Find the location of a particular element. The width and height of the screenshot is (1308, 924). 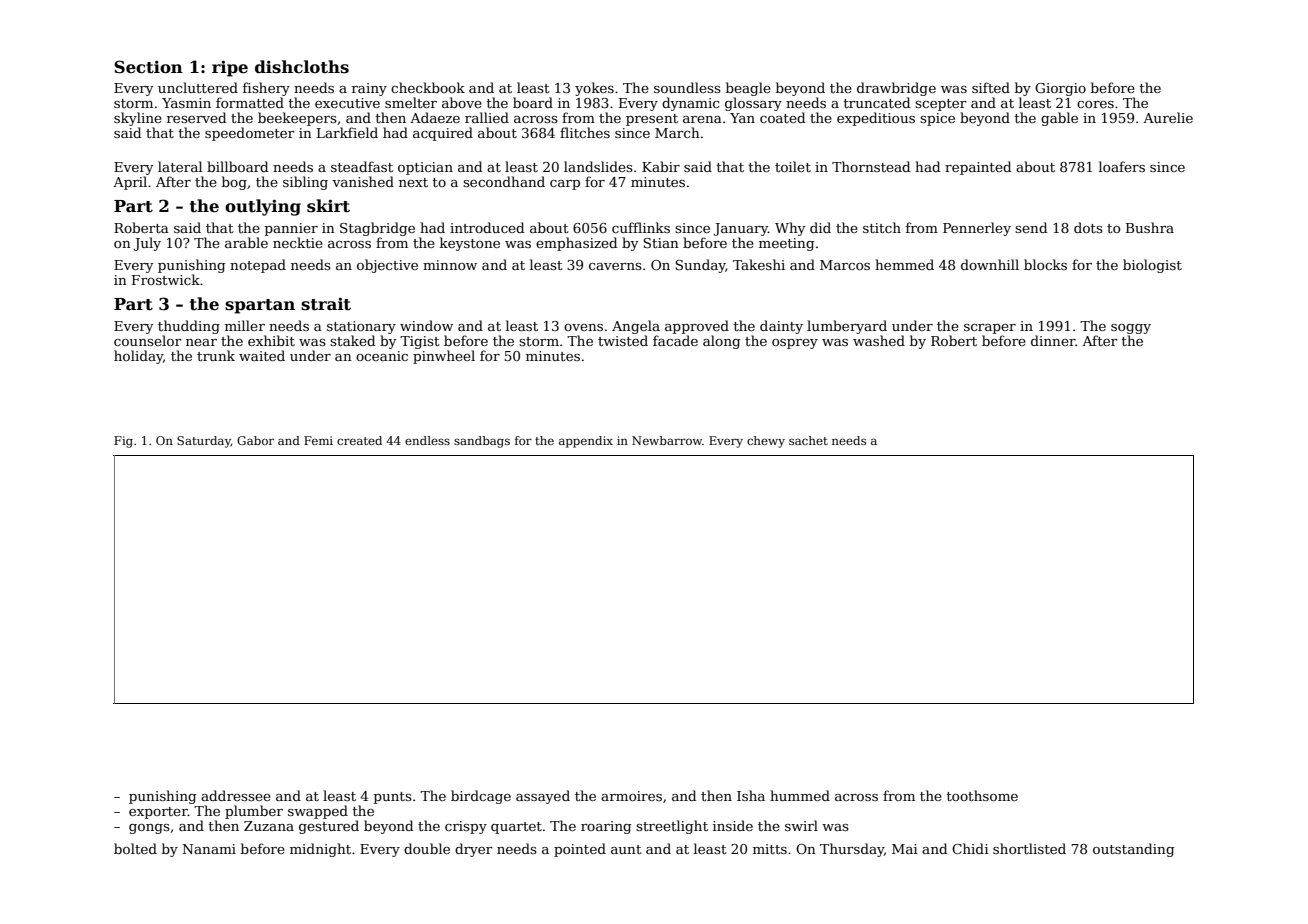

addressee is located at coordinates (236, 795).
